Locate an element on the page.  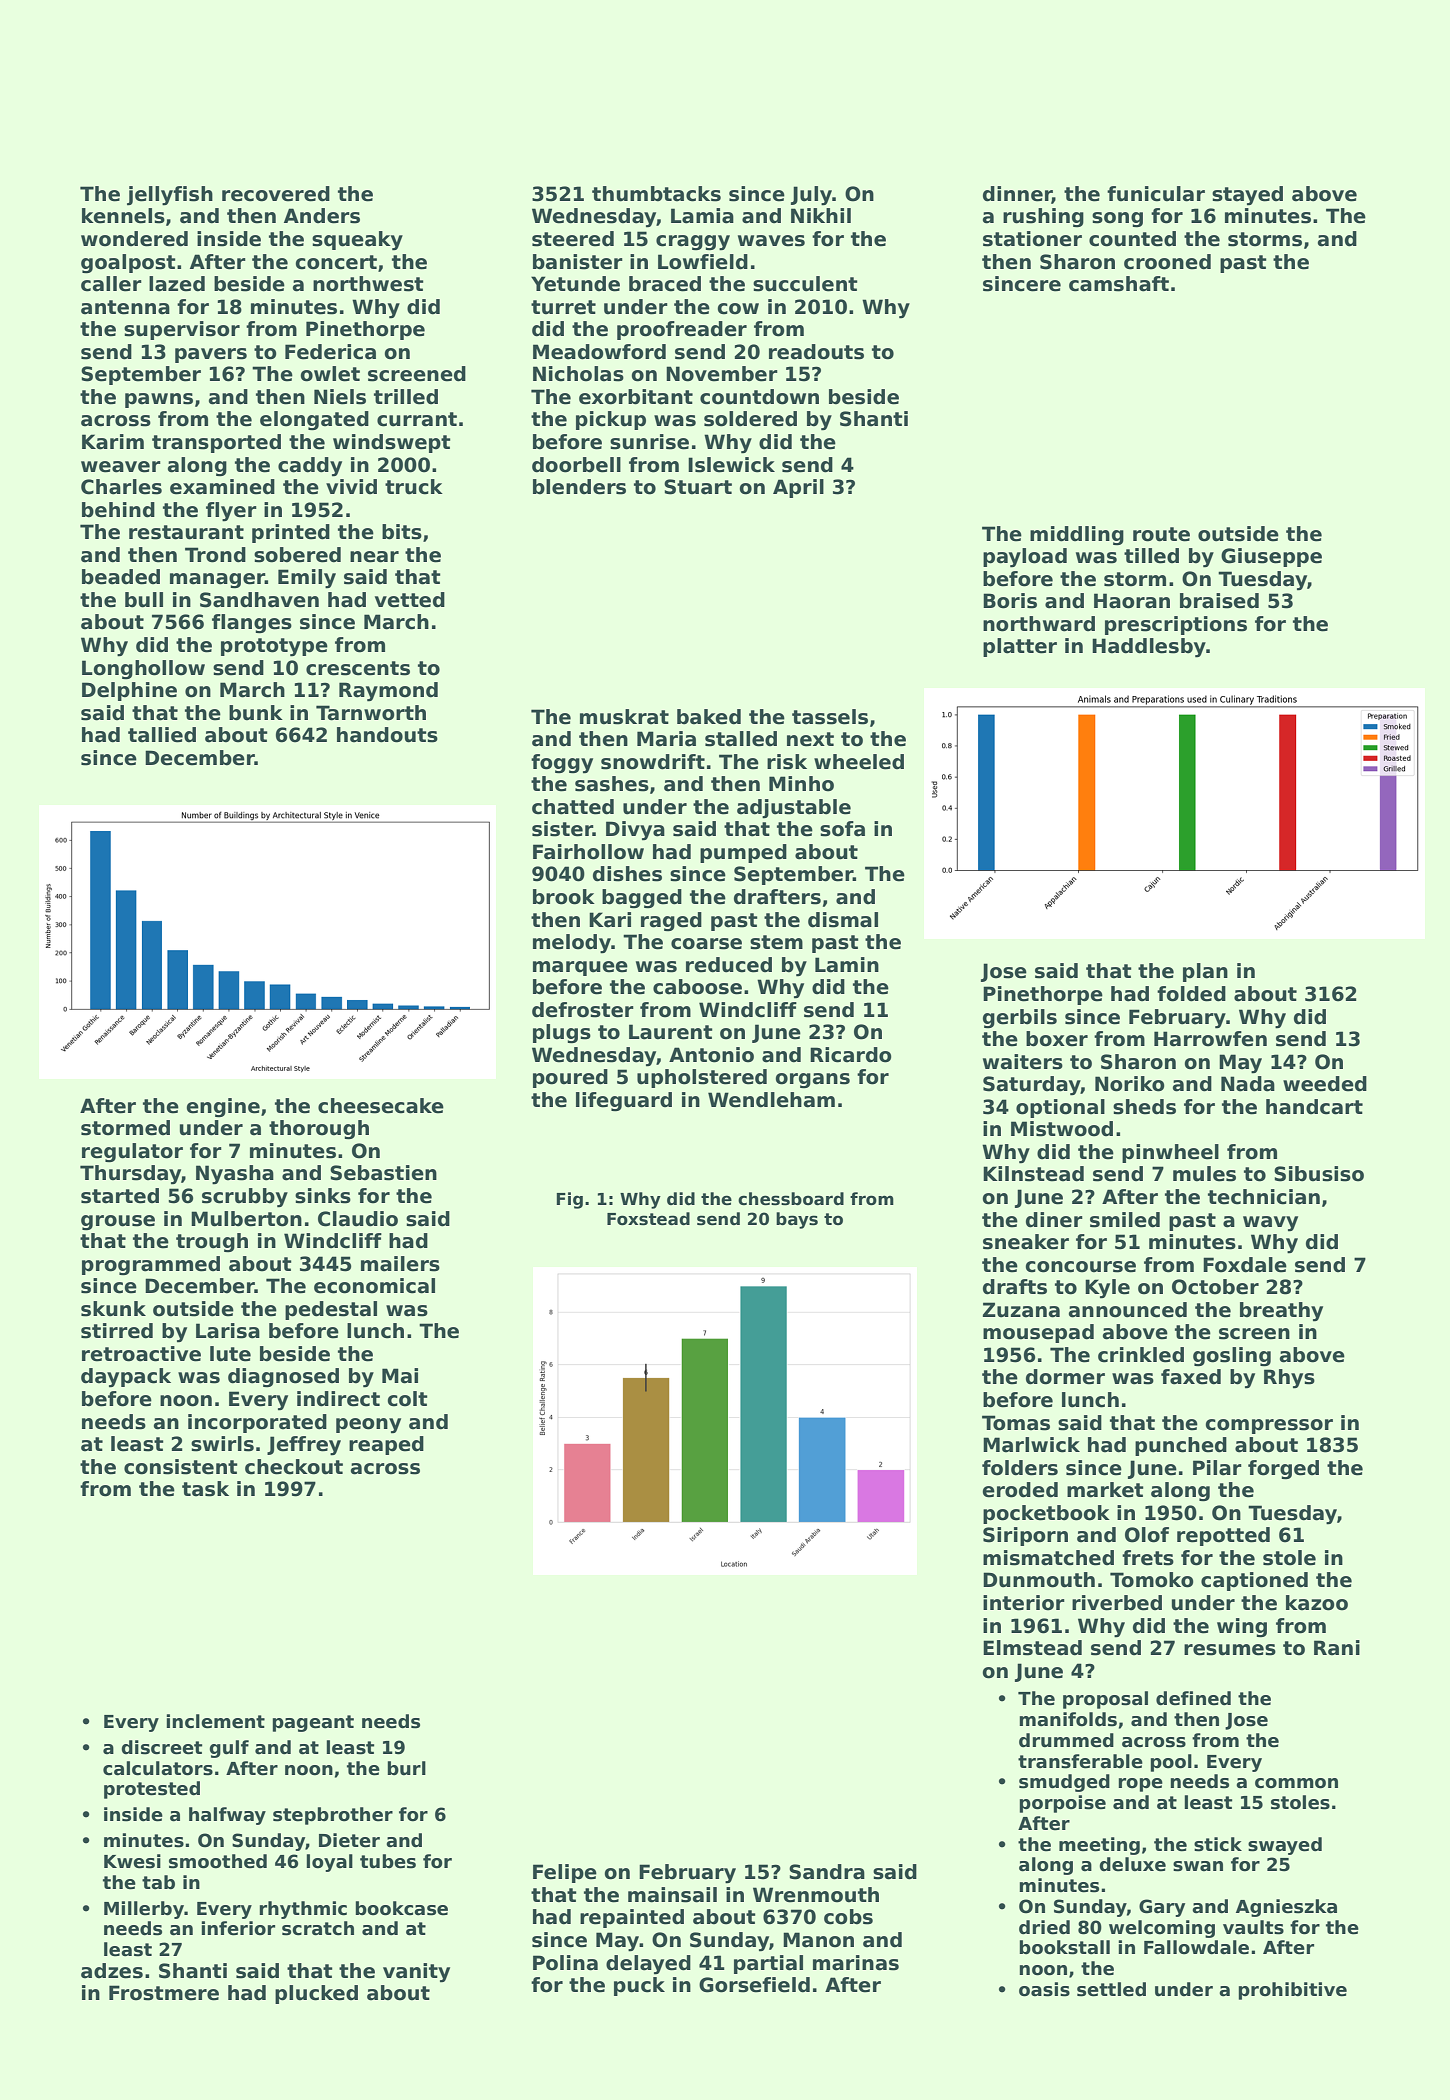
weeded is located at coordinates (1325, 1084).
